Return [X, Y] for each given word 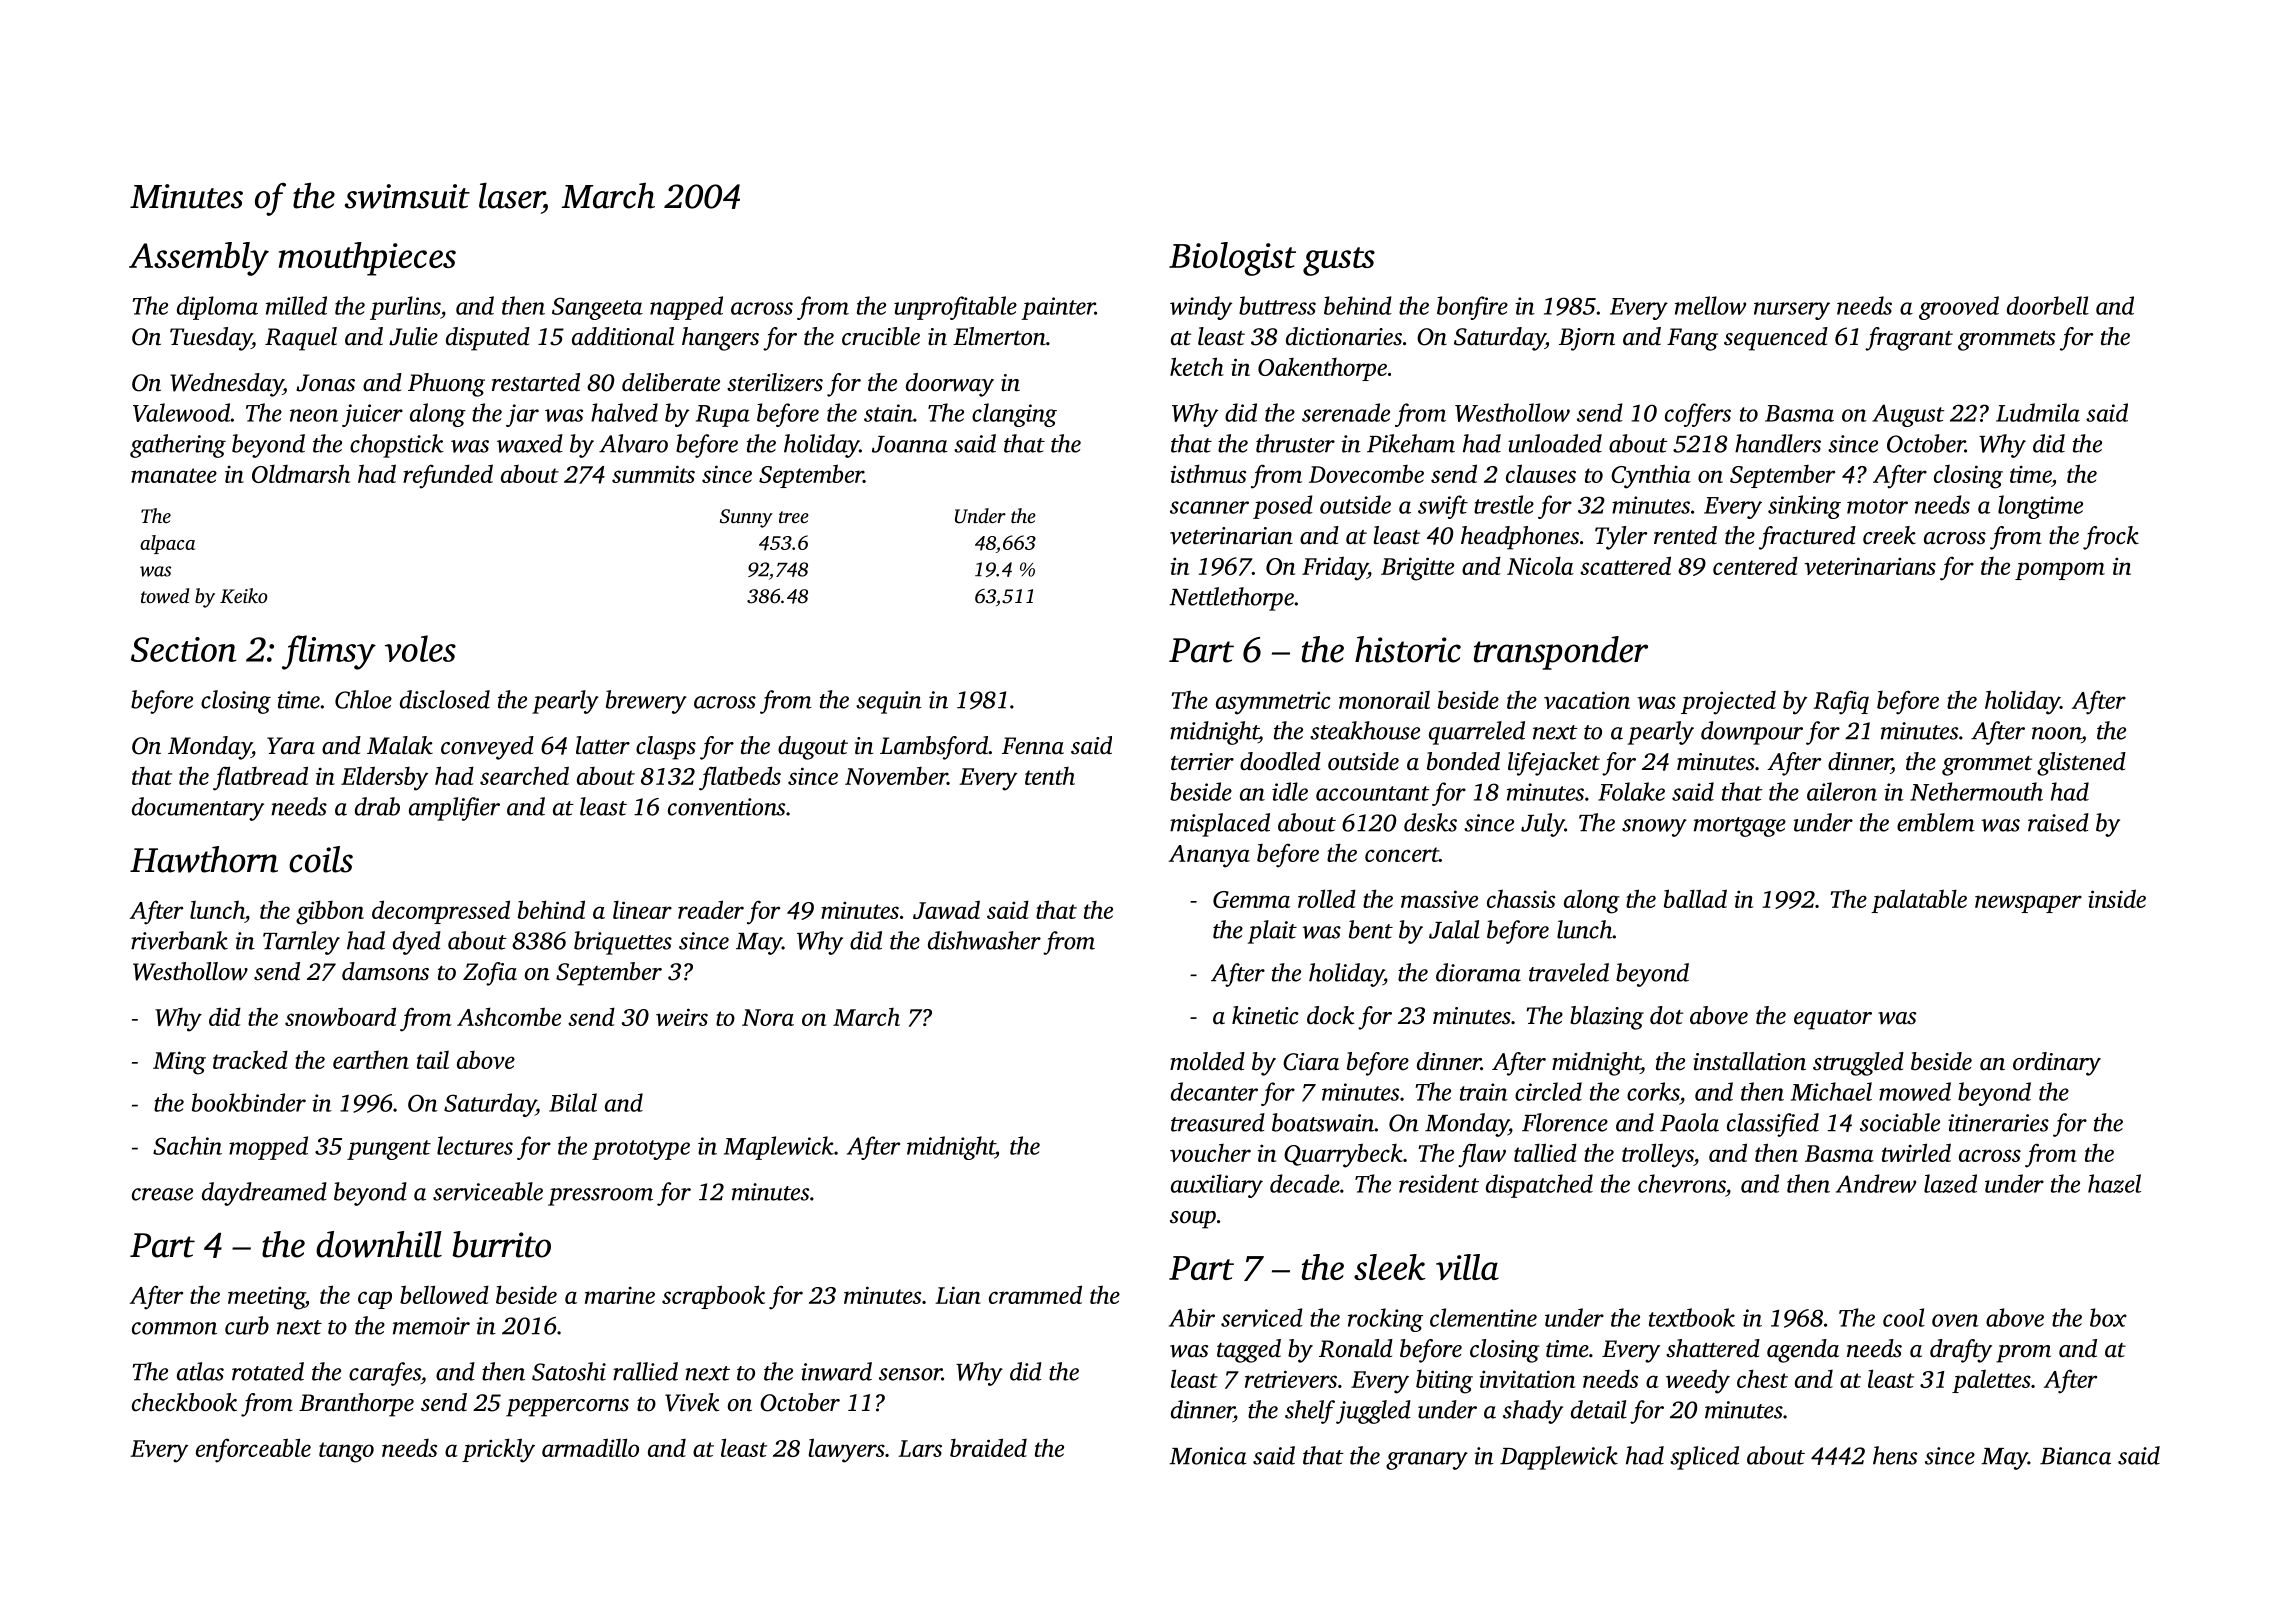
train [1484, 1092]
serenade [1346, 412]
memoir [431, 1326]
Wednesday [226, 385]
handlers [1778, 443]
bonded [1463, 761]
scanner [1209, 507]
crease [162, 1194]
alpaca [167, 544]
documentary [198, 809]
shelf [1310, 1412]
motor [1877, 506]
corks [1653, 1091]
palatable [1919, 901]
